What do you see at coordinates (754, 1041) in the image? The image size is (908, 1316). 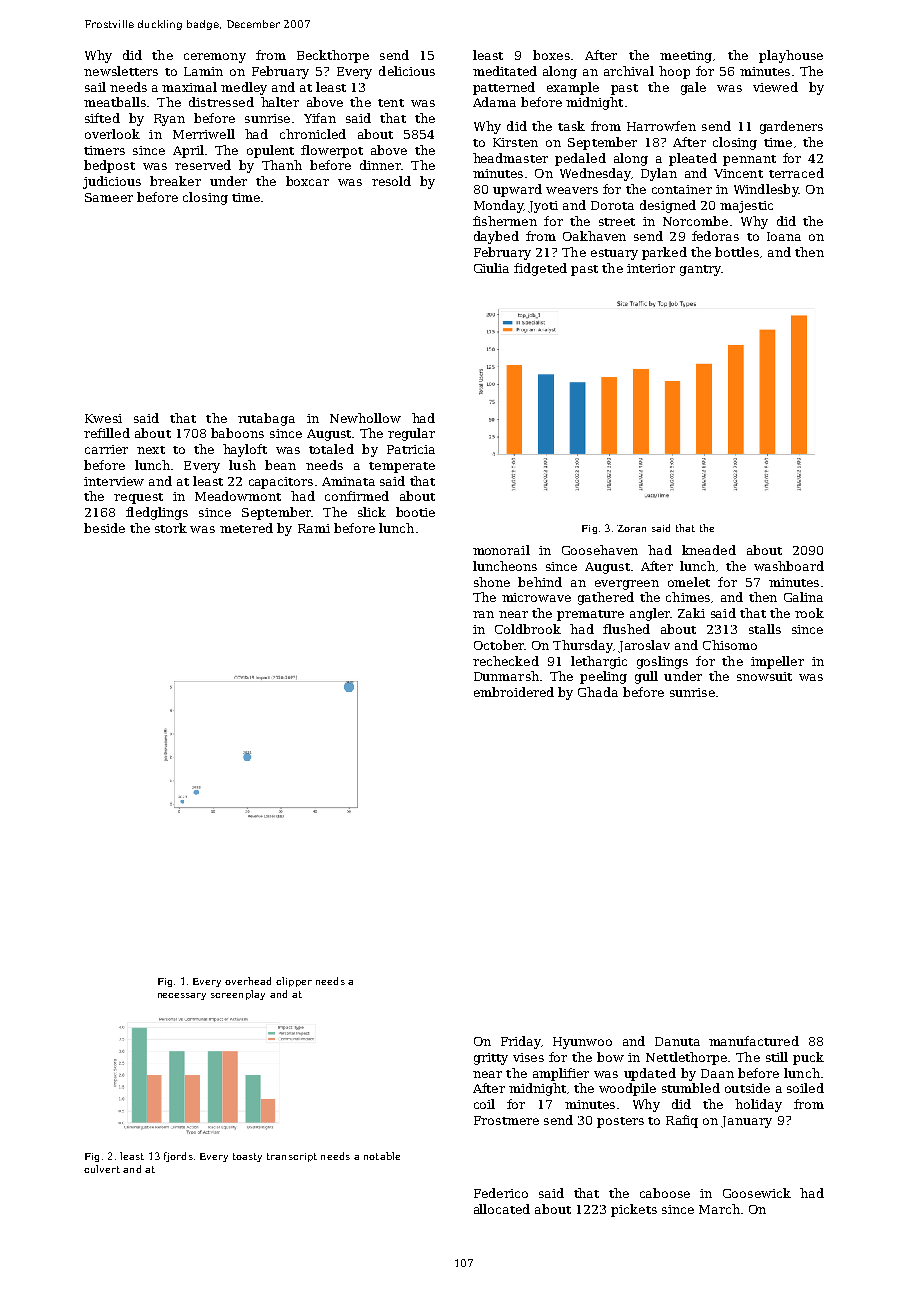 I see `manufactured` at bounding box center [754, 1041].
